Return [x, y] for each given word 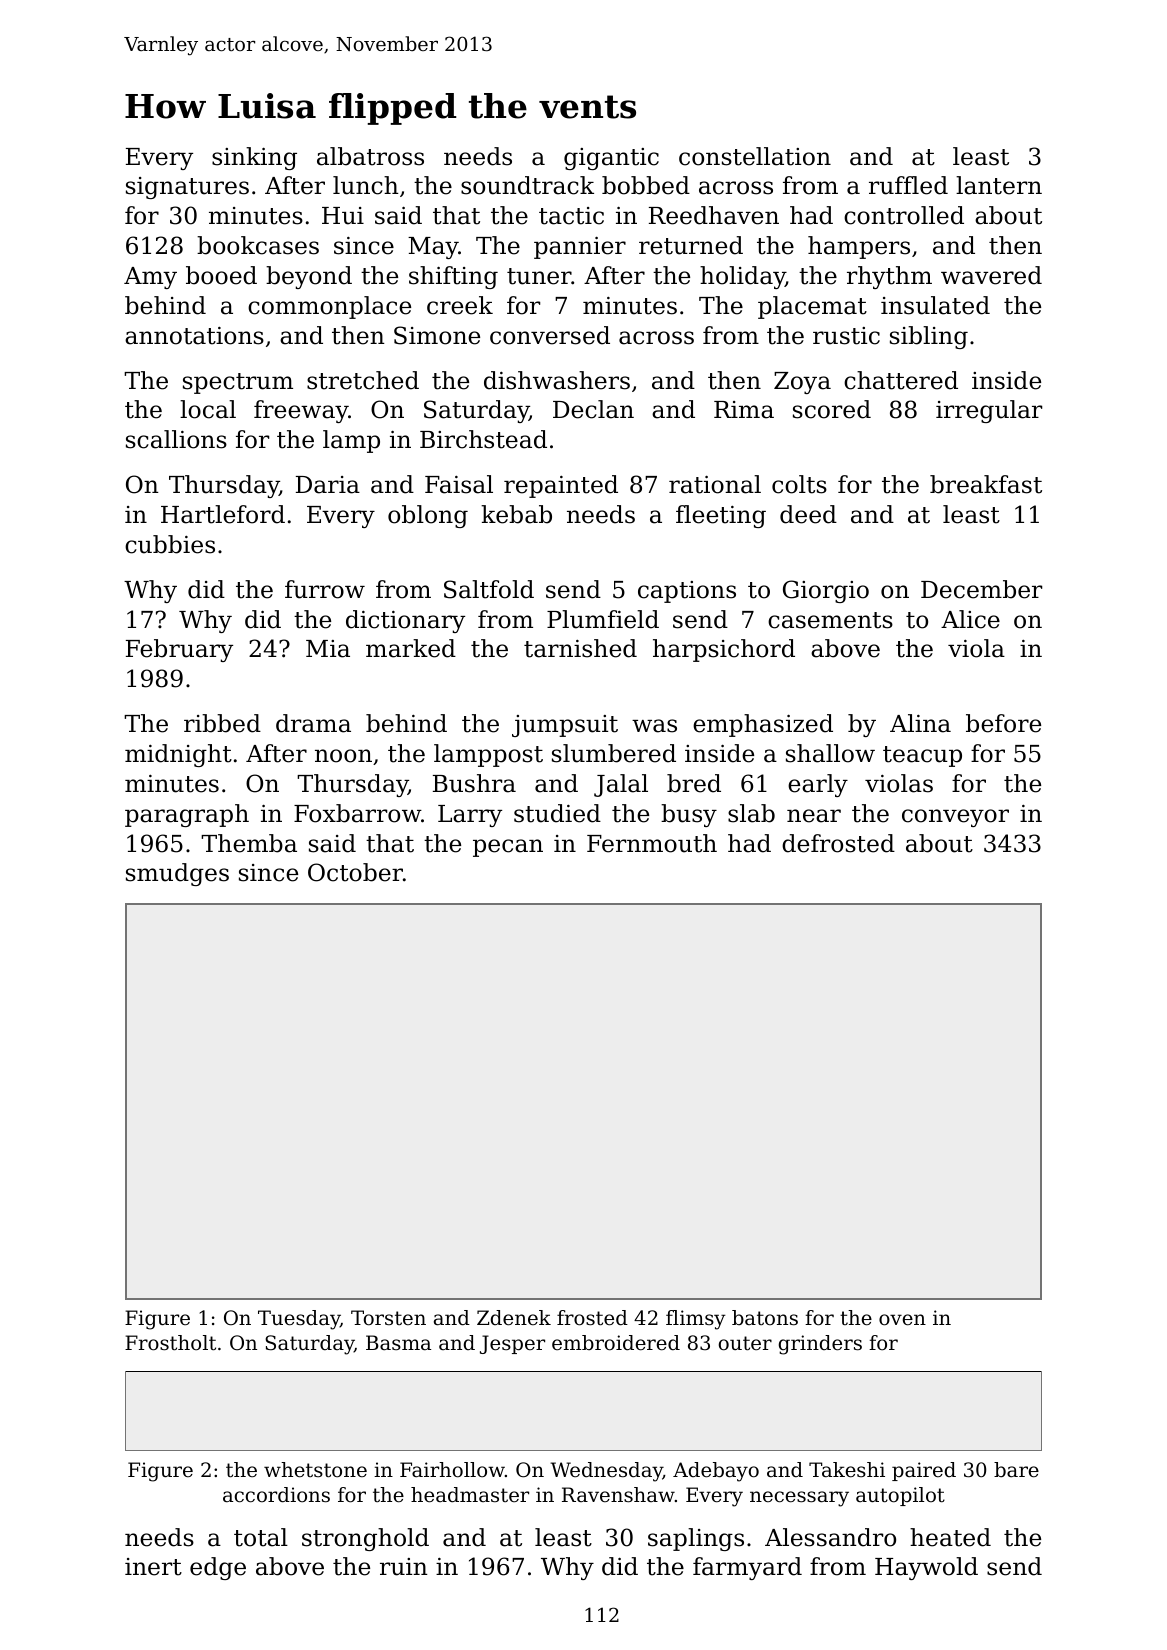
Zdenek [514, 1318]
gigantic [611, 159]
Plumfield [603, 619]
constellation [755, 156]
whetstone [315, 1470]
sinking [254, 158]
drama [313, 723]
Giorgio [826, 591]
